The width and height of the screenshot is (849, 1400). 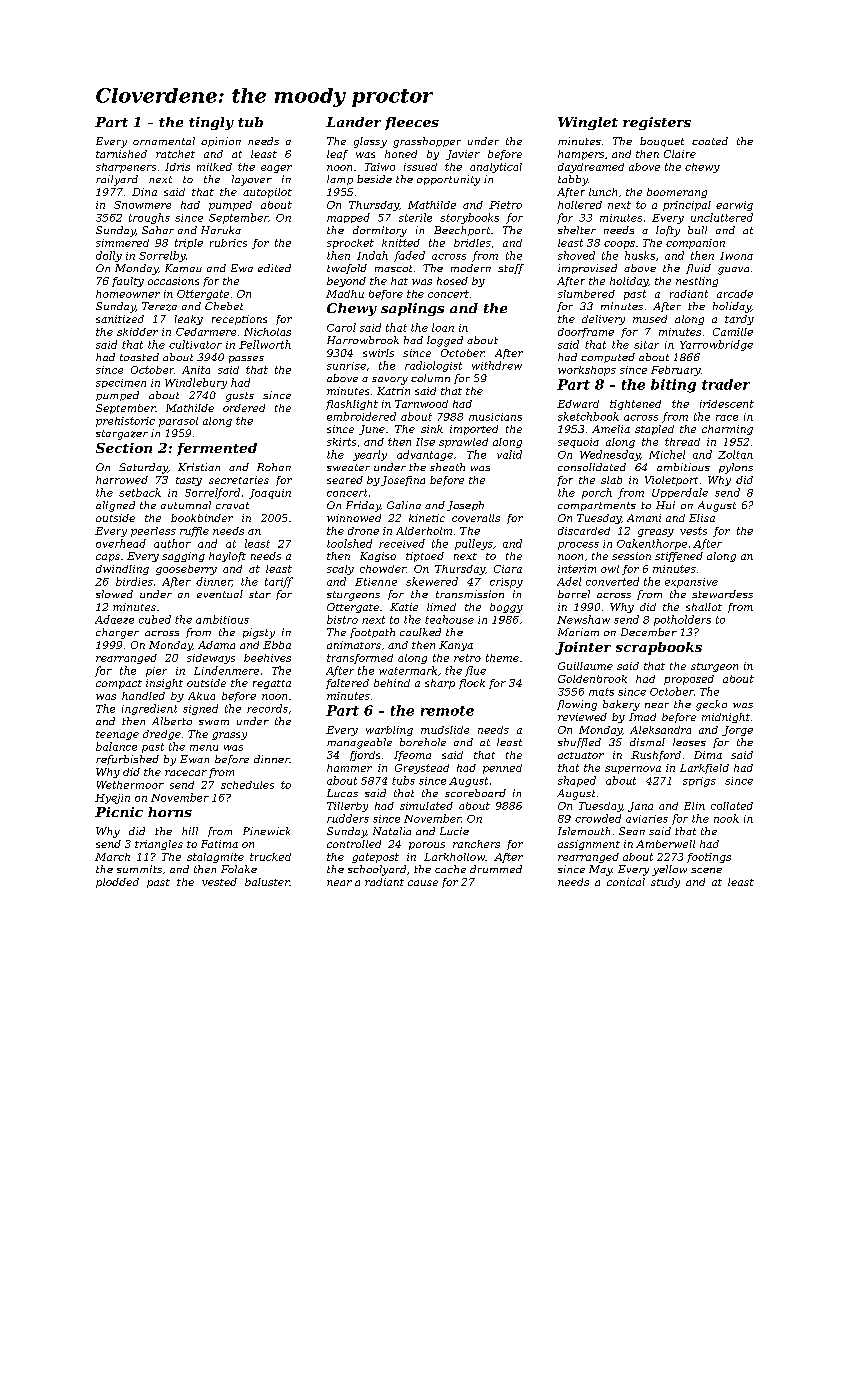 What do you see at coordinates (124, 448) in the screenshot?
I see `Section` at bounding box center [124, 448].
